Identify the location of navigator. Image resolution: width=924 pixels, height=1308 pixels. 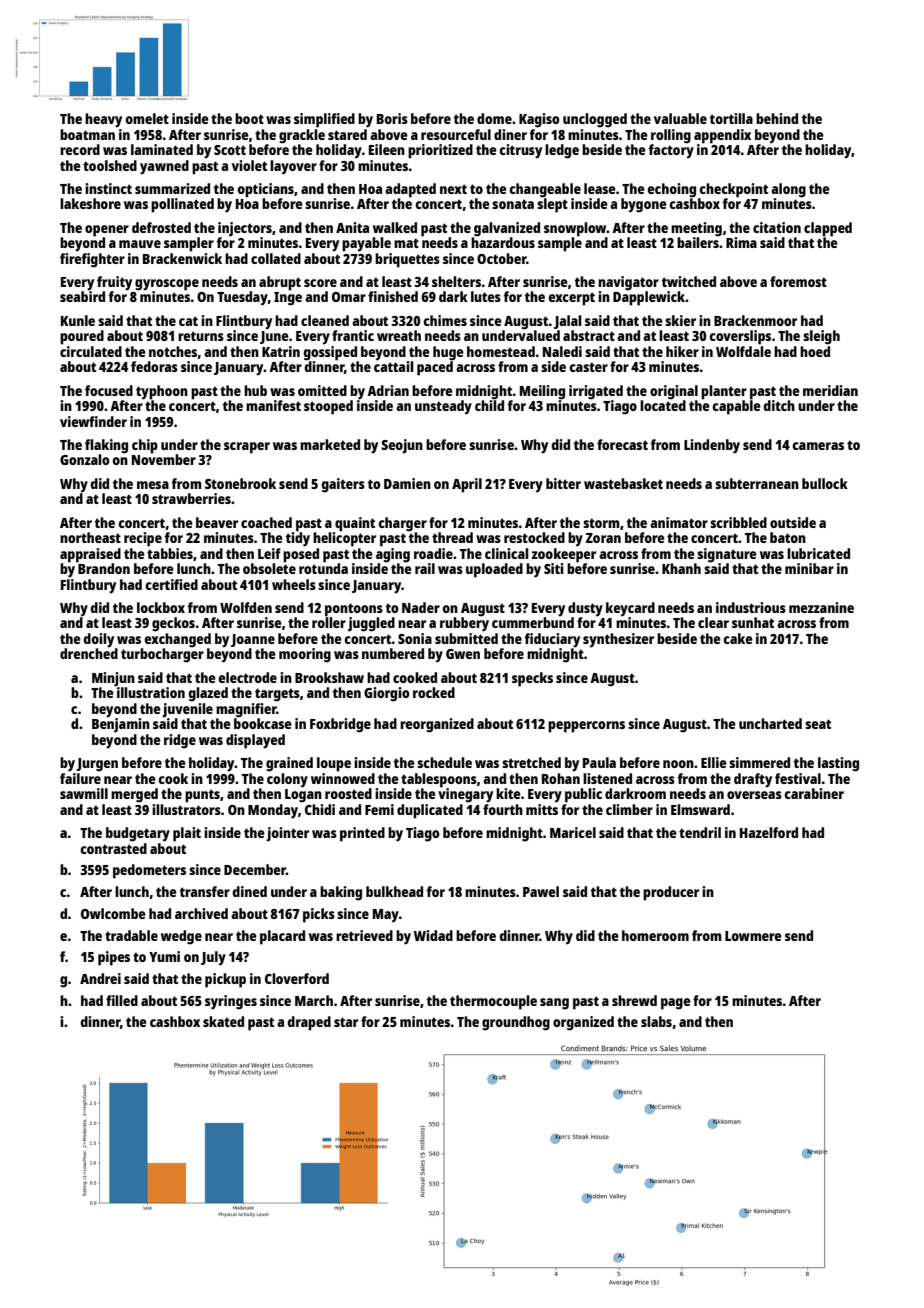
(628, 283).
